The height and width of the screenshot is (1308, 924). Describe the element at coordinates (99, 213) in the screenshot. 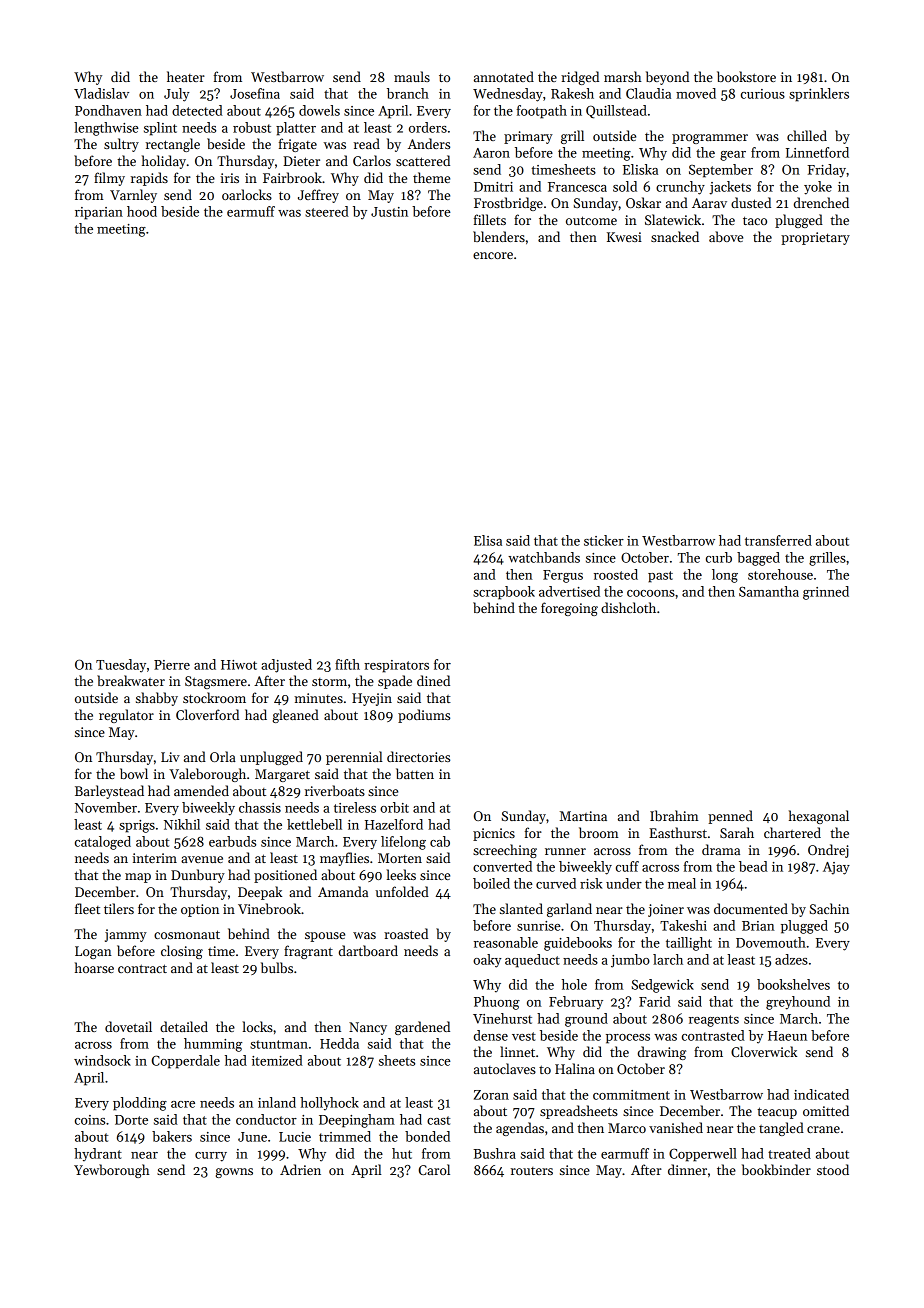

I see `riparian` at that location.
